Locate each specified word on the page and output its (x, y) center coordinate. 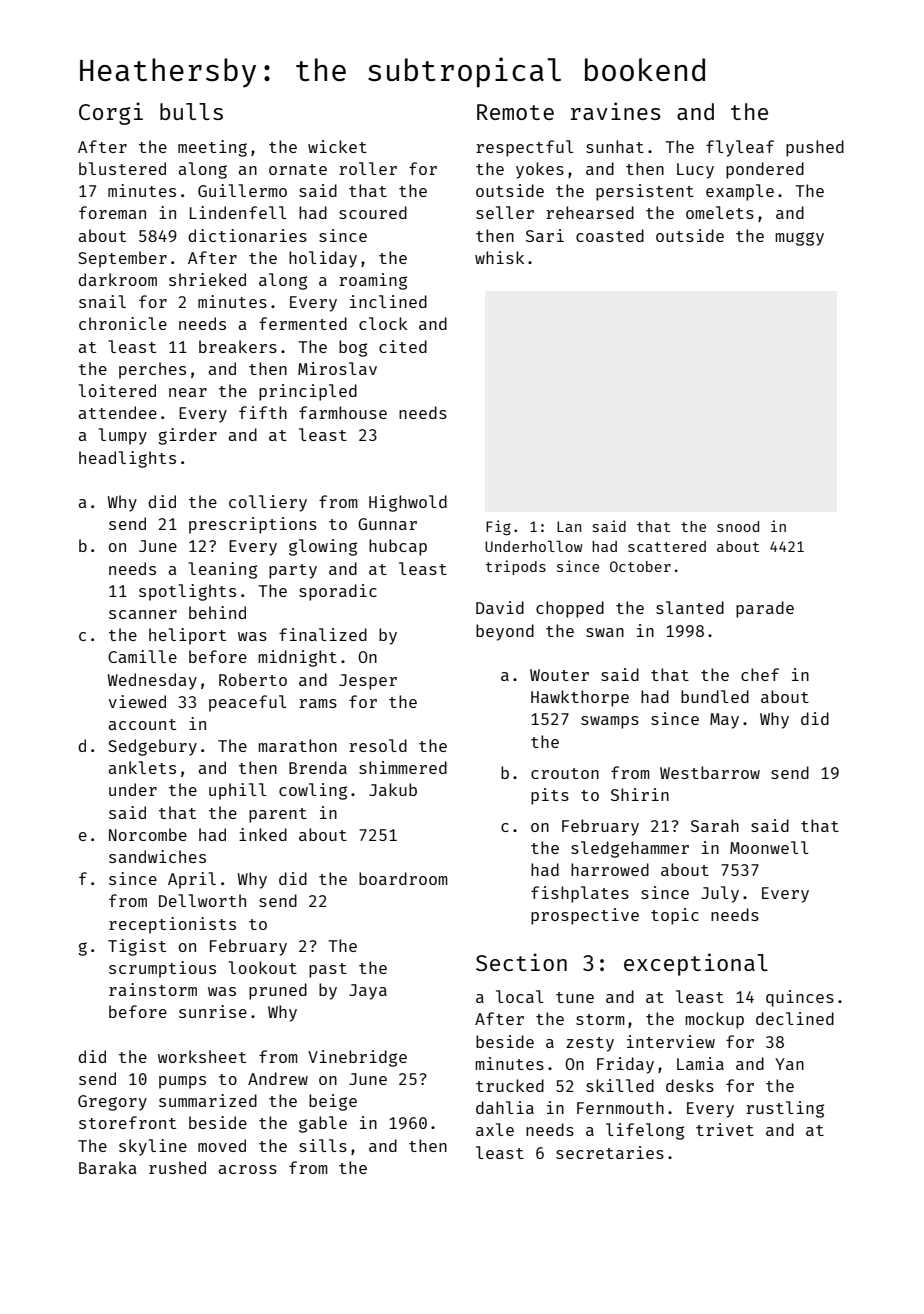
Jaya (368, 992)
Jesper (368, 682)
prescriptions (253, 525)
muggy (799, 239)
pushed (815, 148)
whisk (499, 257)
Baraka (108, 1167)
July (720, 894)
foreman (112, 212)
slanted (690, 607)
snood (738, 526)
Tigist (137, 947)
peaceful (248, 703)
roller (368, 168)
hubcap (398, 547)
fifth (263, 412)
